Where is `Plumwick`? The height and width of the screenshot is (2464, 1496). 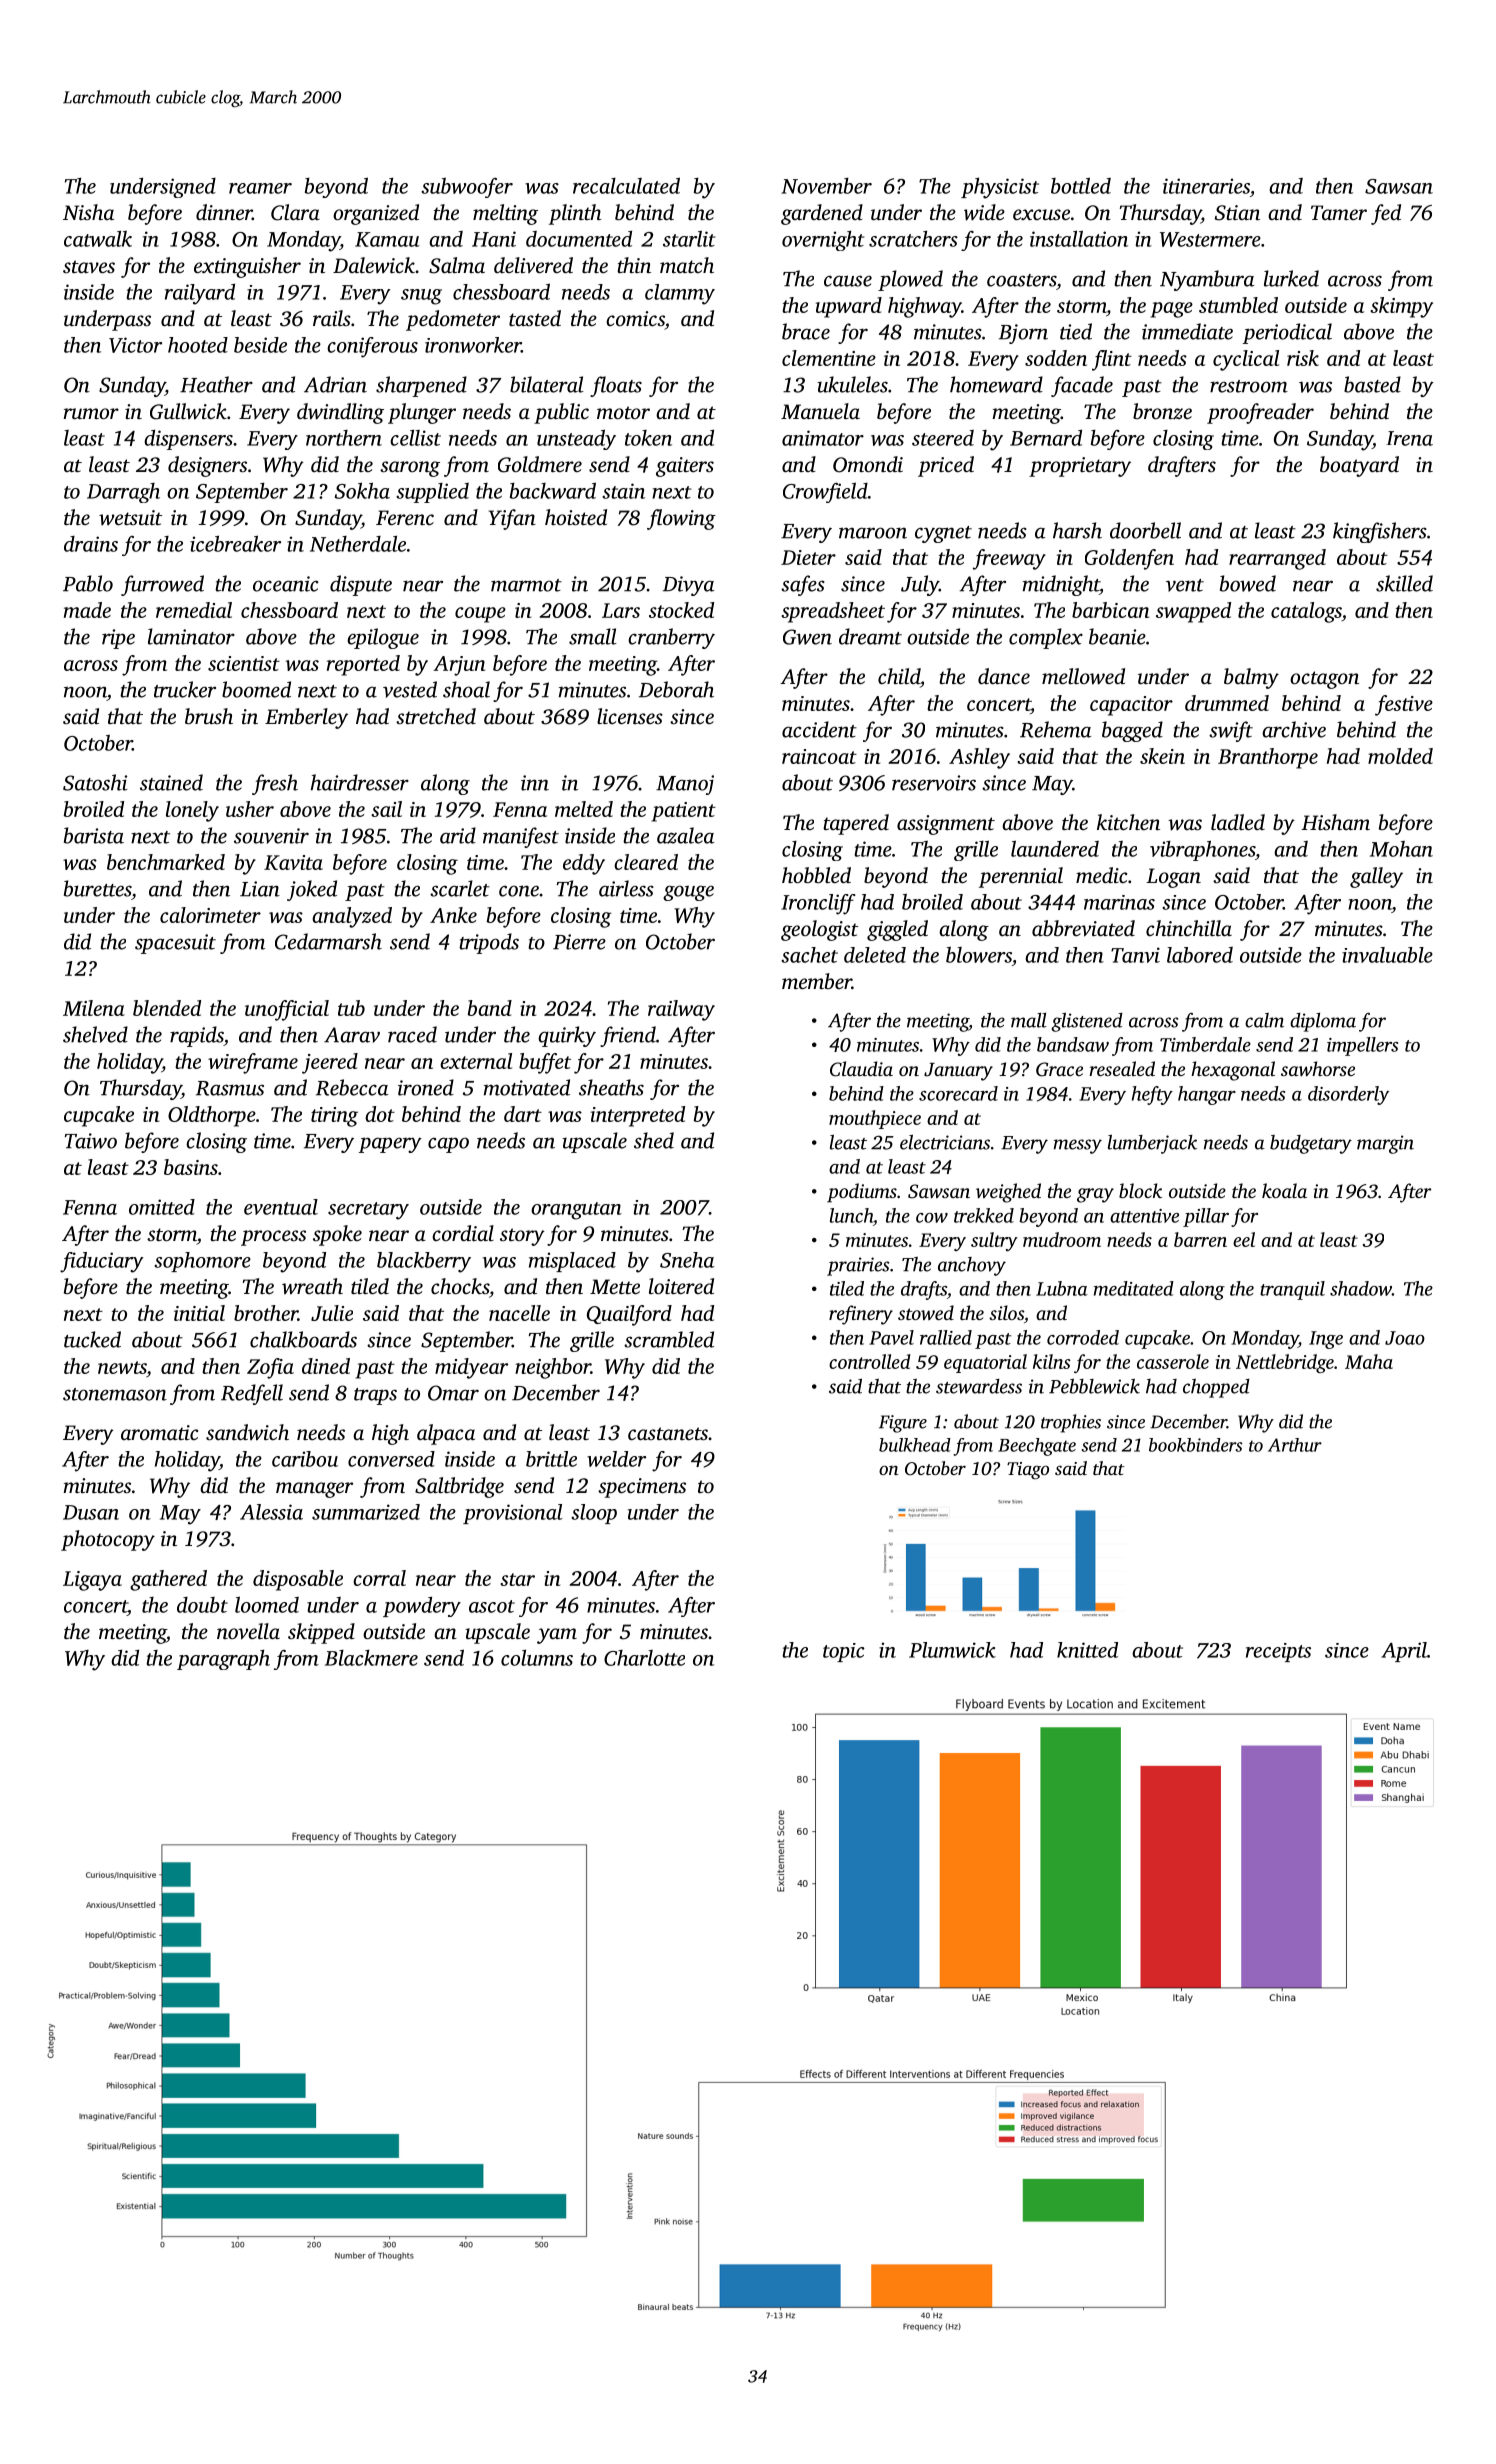 Plumwick is located at coordinates (952, 1650).
